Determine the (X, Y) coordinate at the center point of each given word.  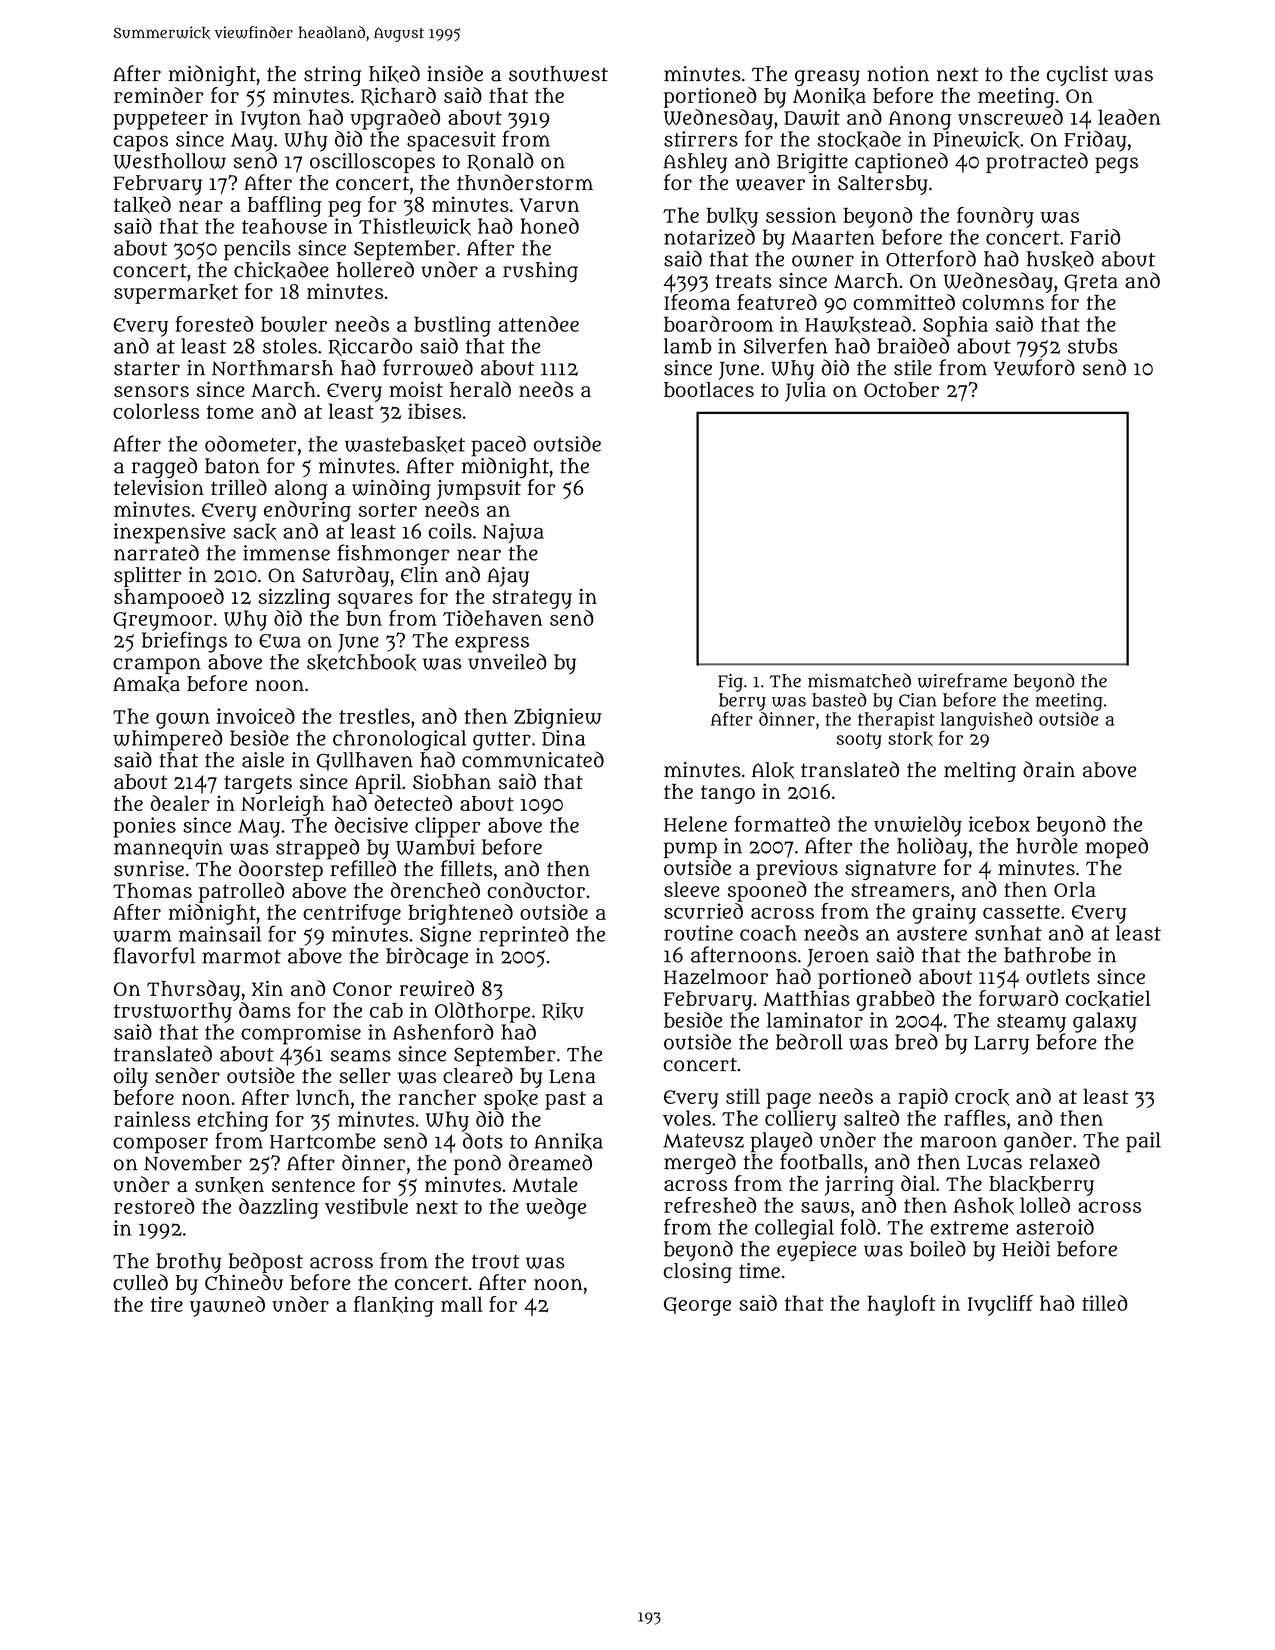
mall (462, 1304)
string (332, 76)
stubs (1093, 346)
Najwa (513, 533)
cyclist (1077, 76)
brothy (188, 1263)
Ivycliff (1000, 1305)
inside (455, 73)
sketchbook (362, 662)
